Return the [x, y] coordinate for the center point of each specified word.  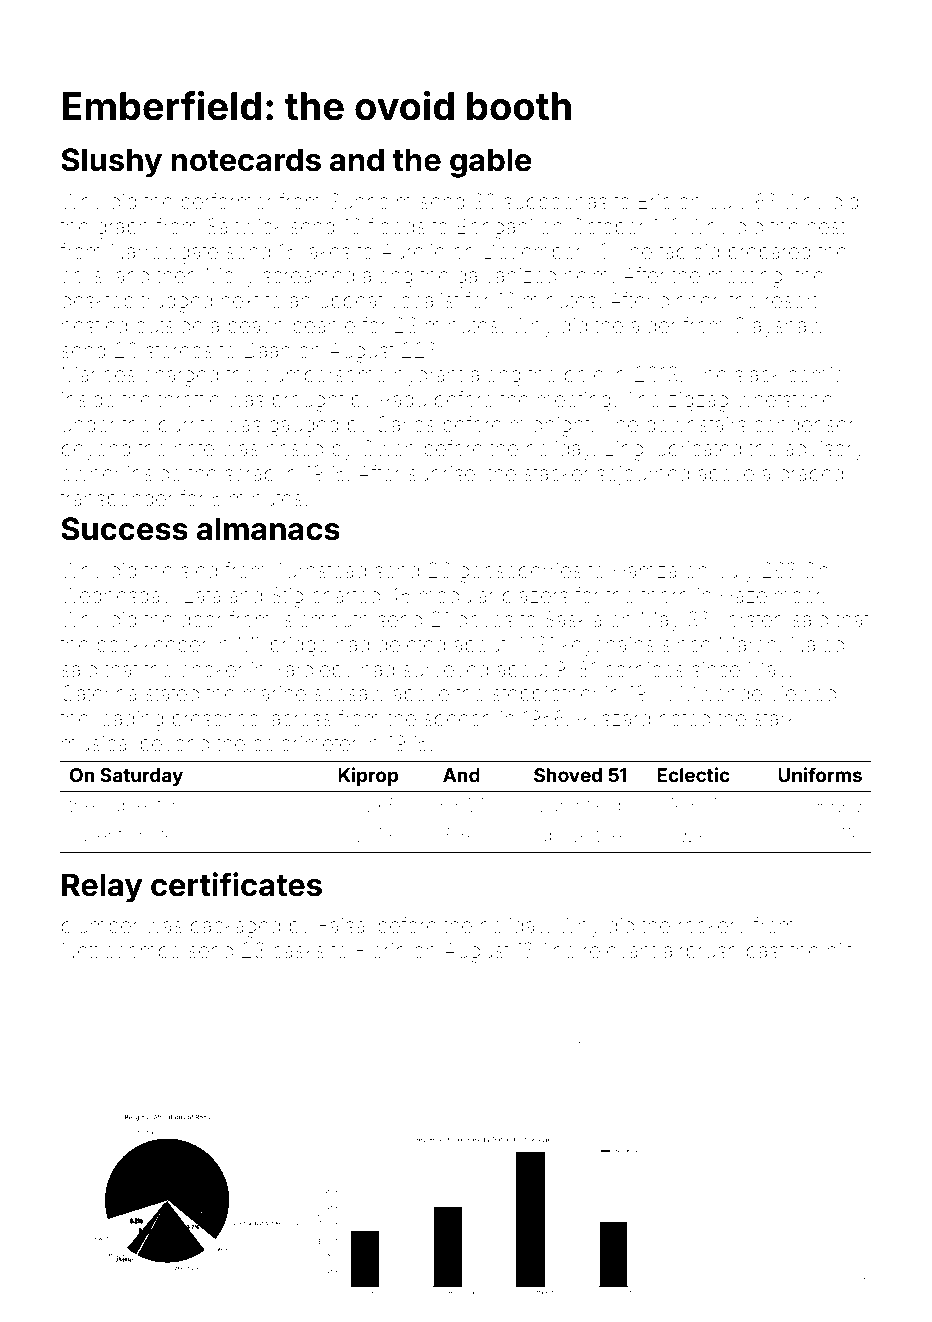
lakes [327, 251]
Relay [102, 888]
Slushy [111, 163]
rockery [712, 928]
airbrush [701, 950]
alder [653, 325]
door [202, 619]
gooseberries [520, 573]
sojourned [643, 475]
